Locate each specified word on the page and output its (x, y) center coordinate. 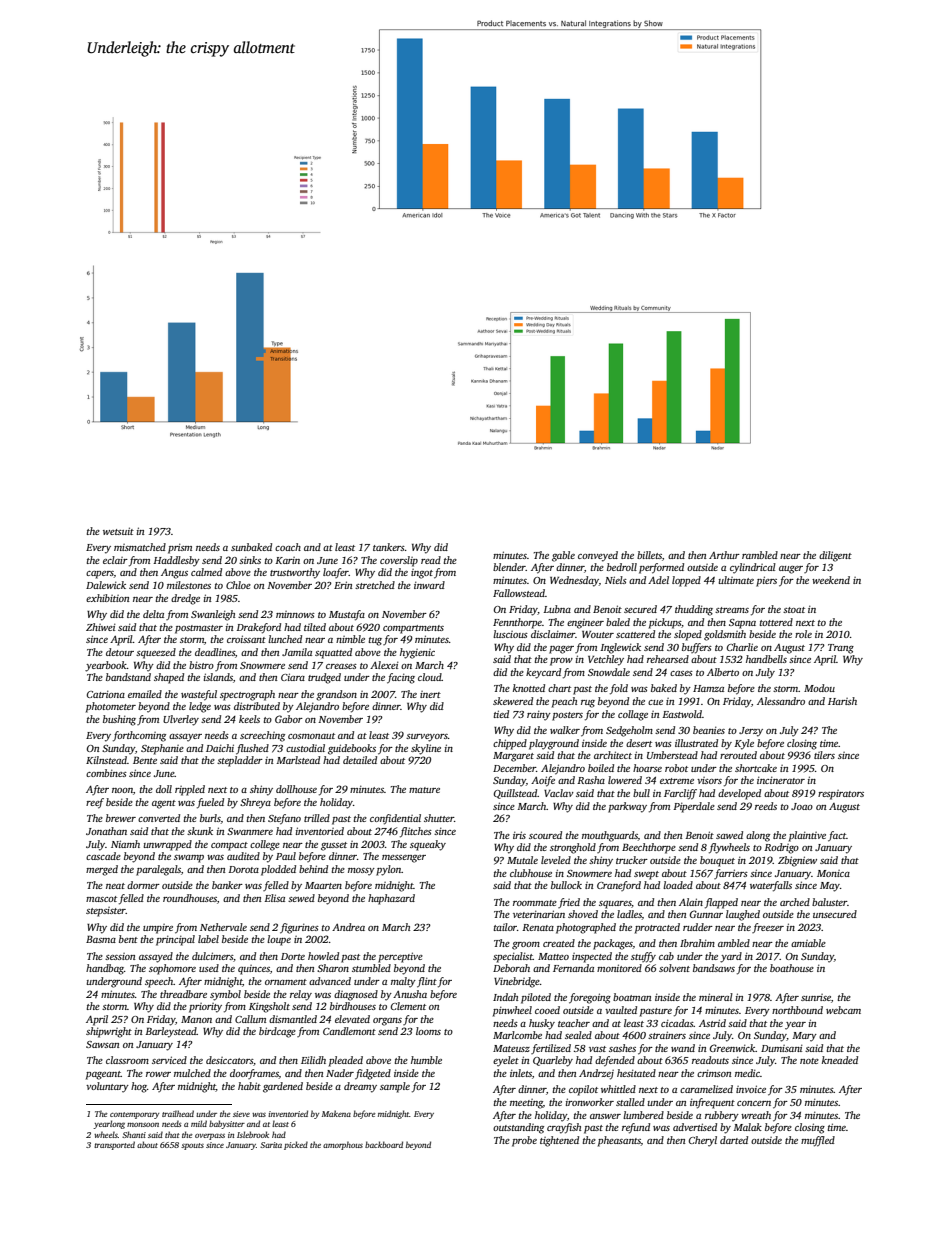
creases (341, 666)
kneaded (840, 1060)
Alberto (723, 672)
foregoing (590, 998)
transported (114, 1145)
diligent (835, 556)
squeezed (156, 653)
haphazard (391, 899)
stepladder (240, 761)
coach (288, 547)
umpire (158, 929)
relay (301, 995)
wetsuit (118, 531)
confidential (395, 819)
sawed (729, 835)
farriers (731, 874)
